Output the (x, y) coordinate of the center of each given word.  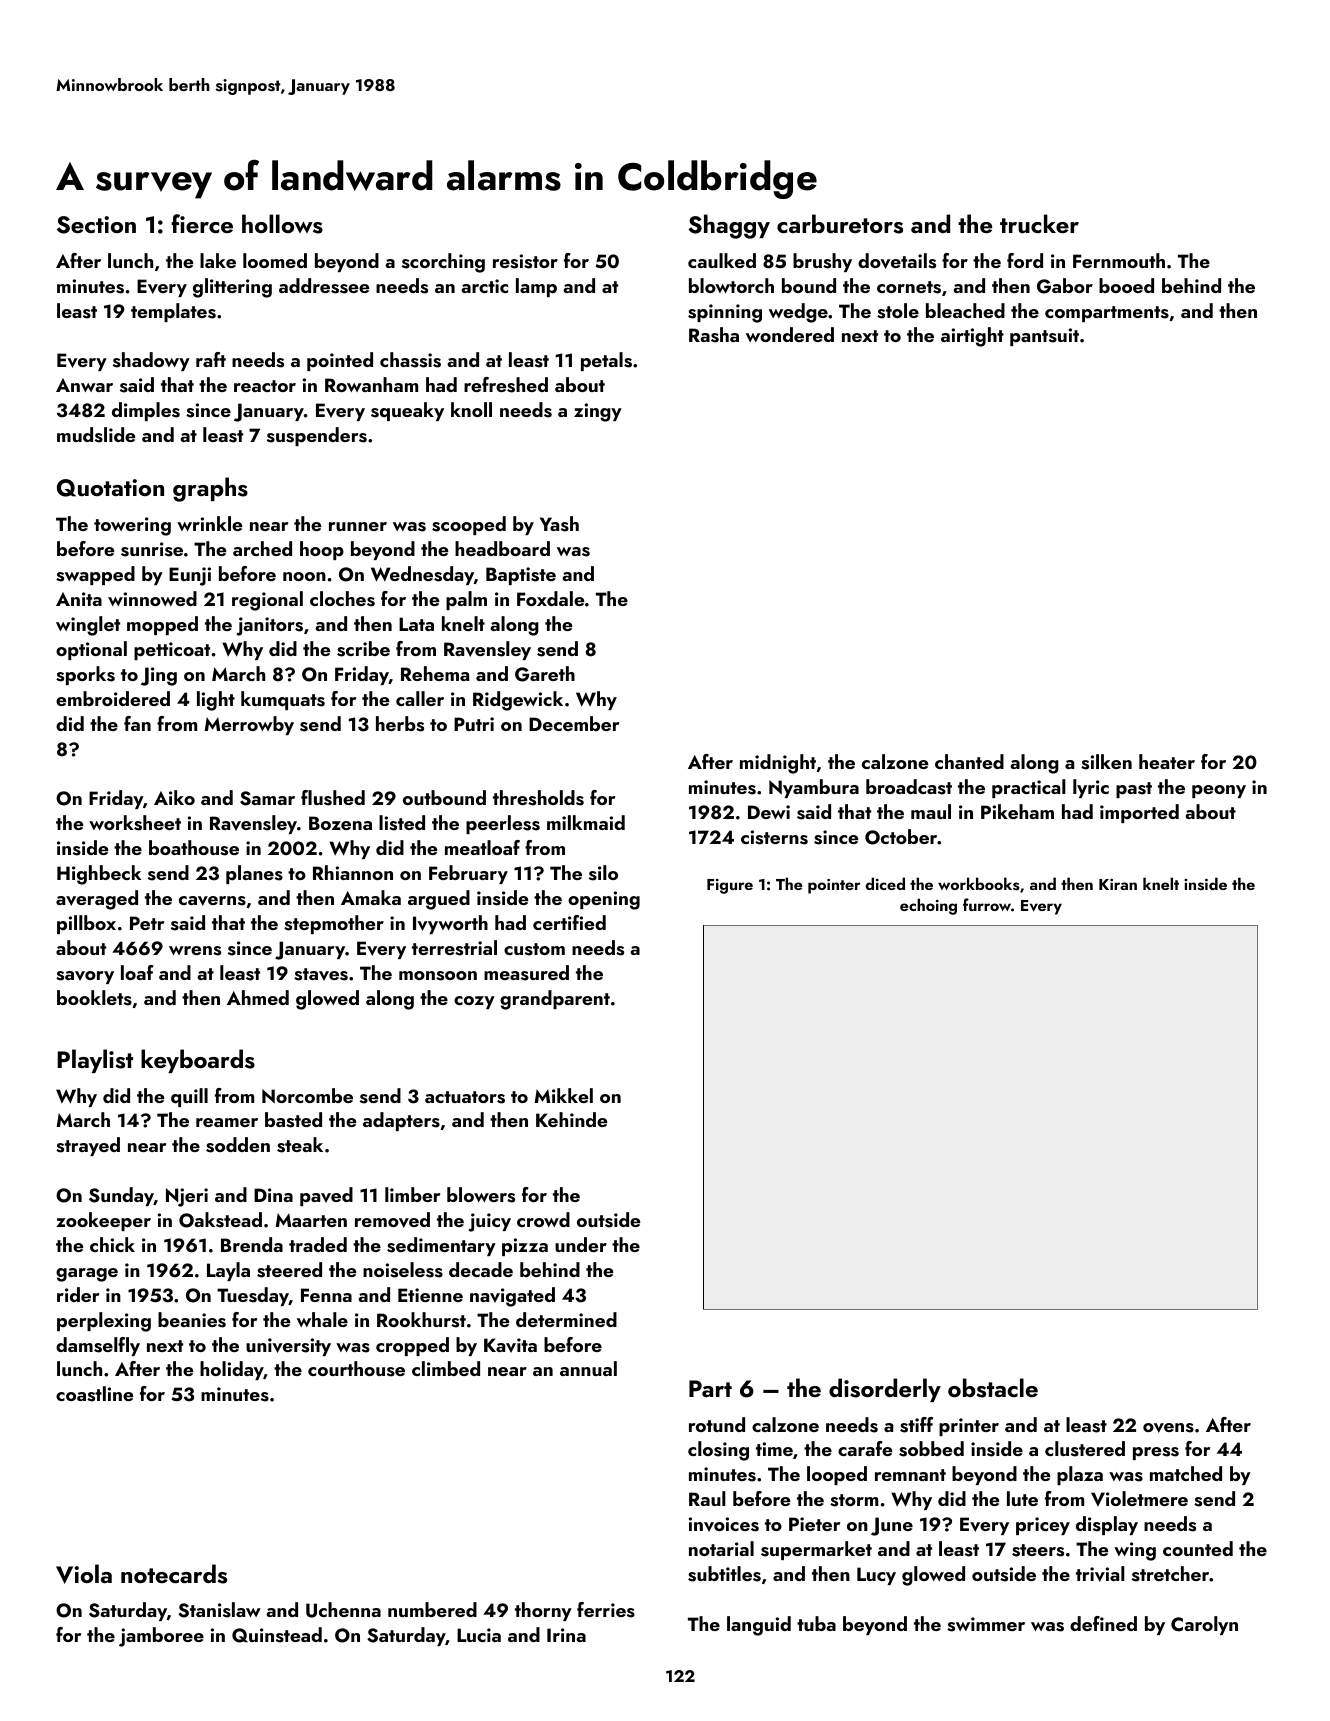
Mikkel (563, 1095)
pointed (340, 361)
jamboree (161, 1637)
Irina (566, 1635)
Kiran (1118, 884)
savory (85, 977)
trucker (1039, 224)
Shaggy (729, 226)
